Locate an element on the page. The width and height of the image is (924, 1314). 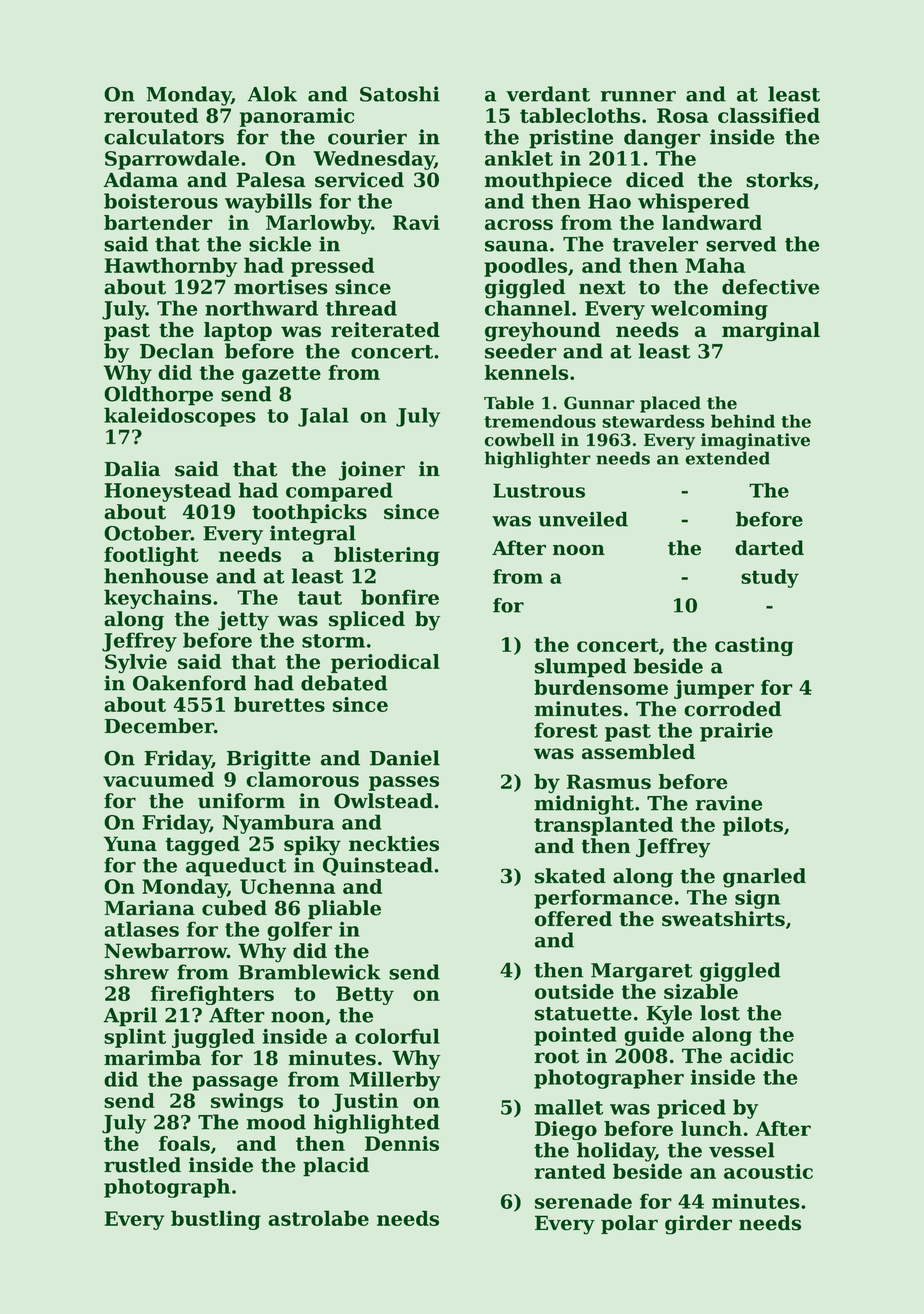
Daniel is located at coordinates (405, 758).
